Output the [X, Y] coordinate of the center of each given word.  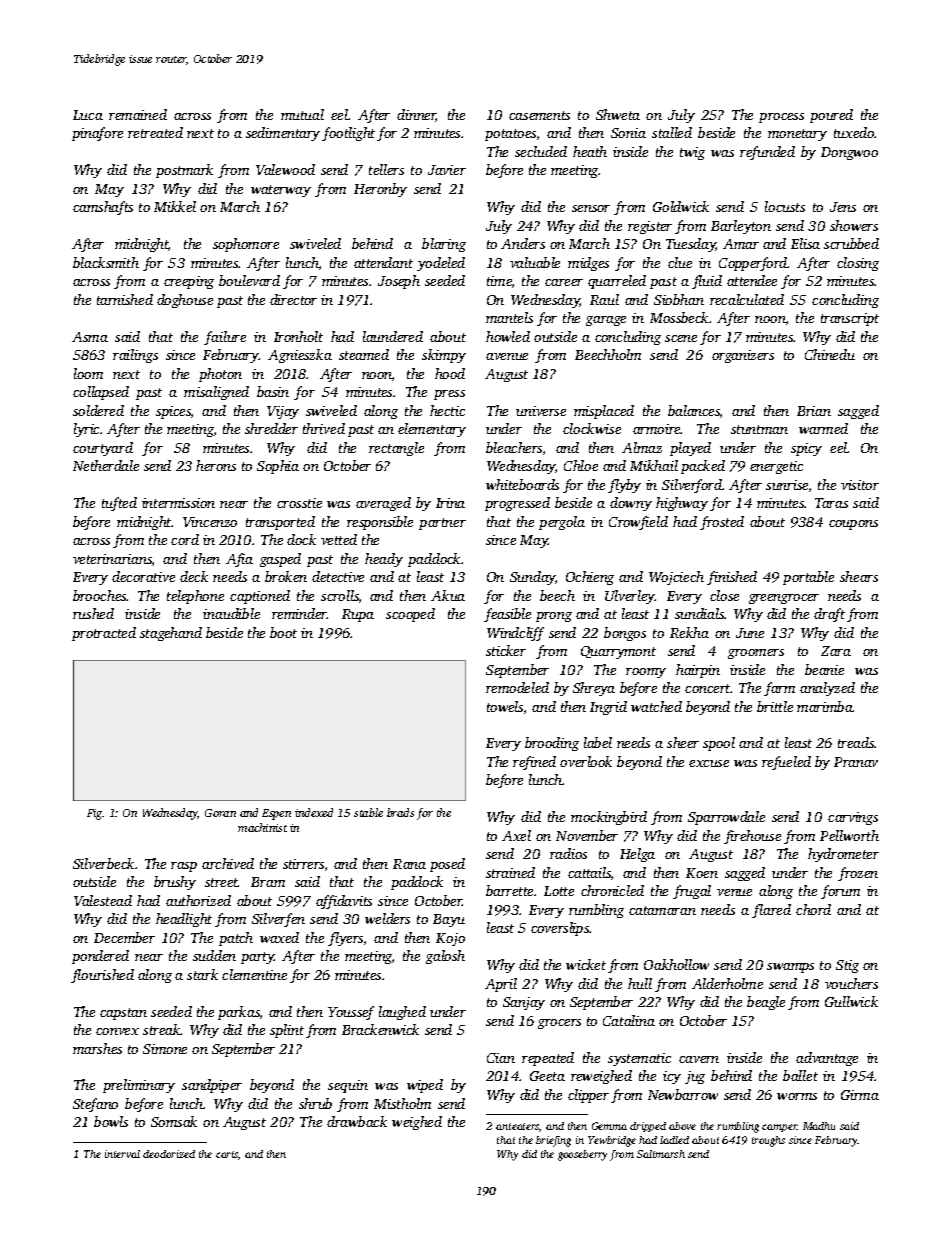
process [781, 118]
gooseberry [582, 1155]
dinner [416, 115]
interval [122, 1154]
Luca [88, 115]
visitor [860, 485]
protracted [104, 634]
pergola [562, 523]
